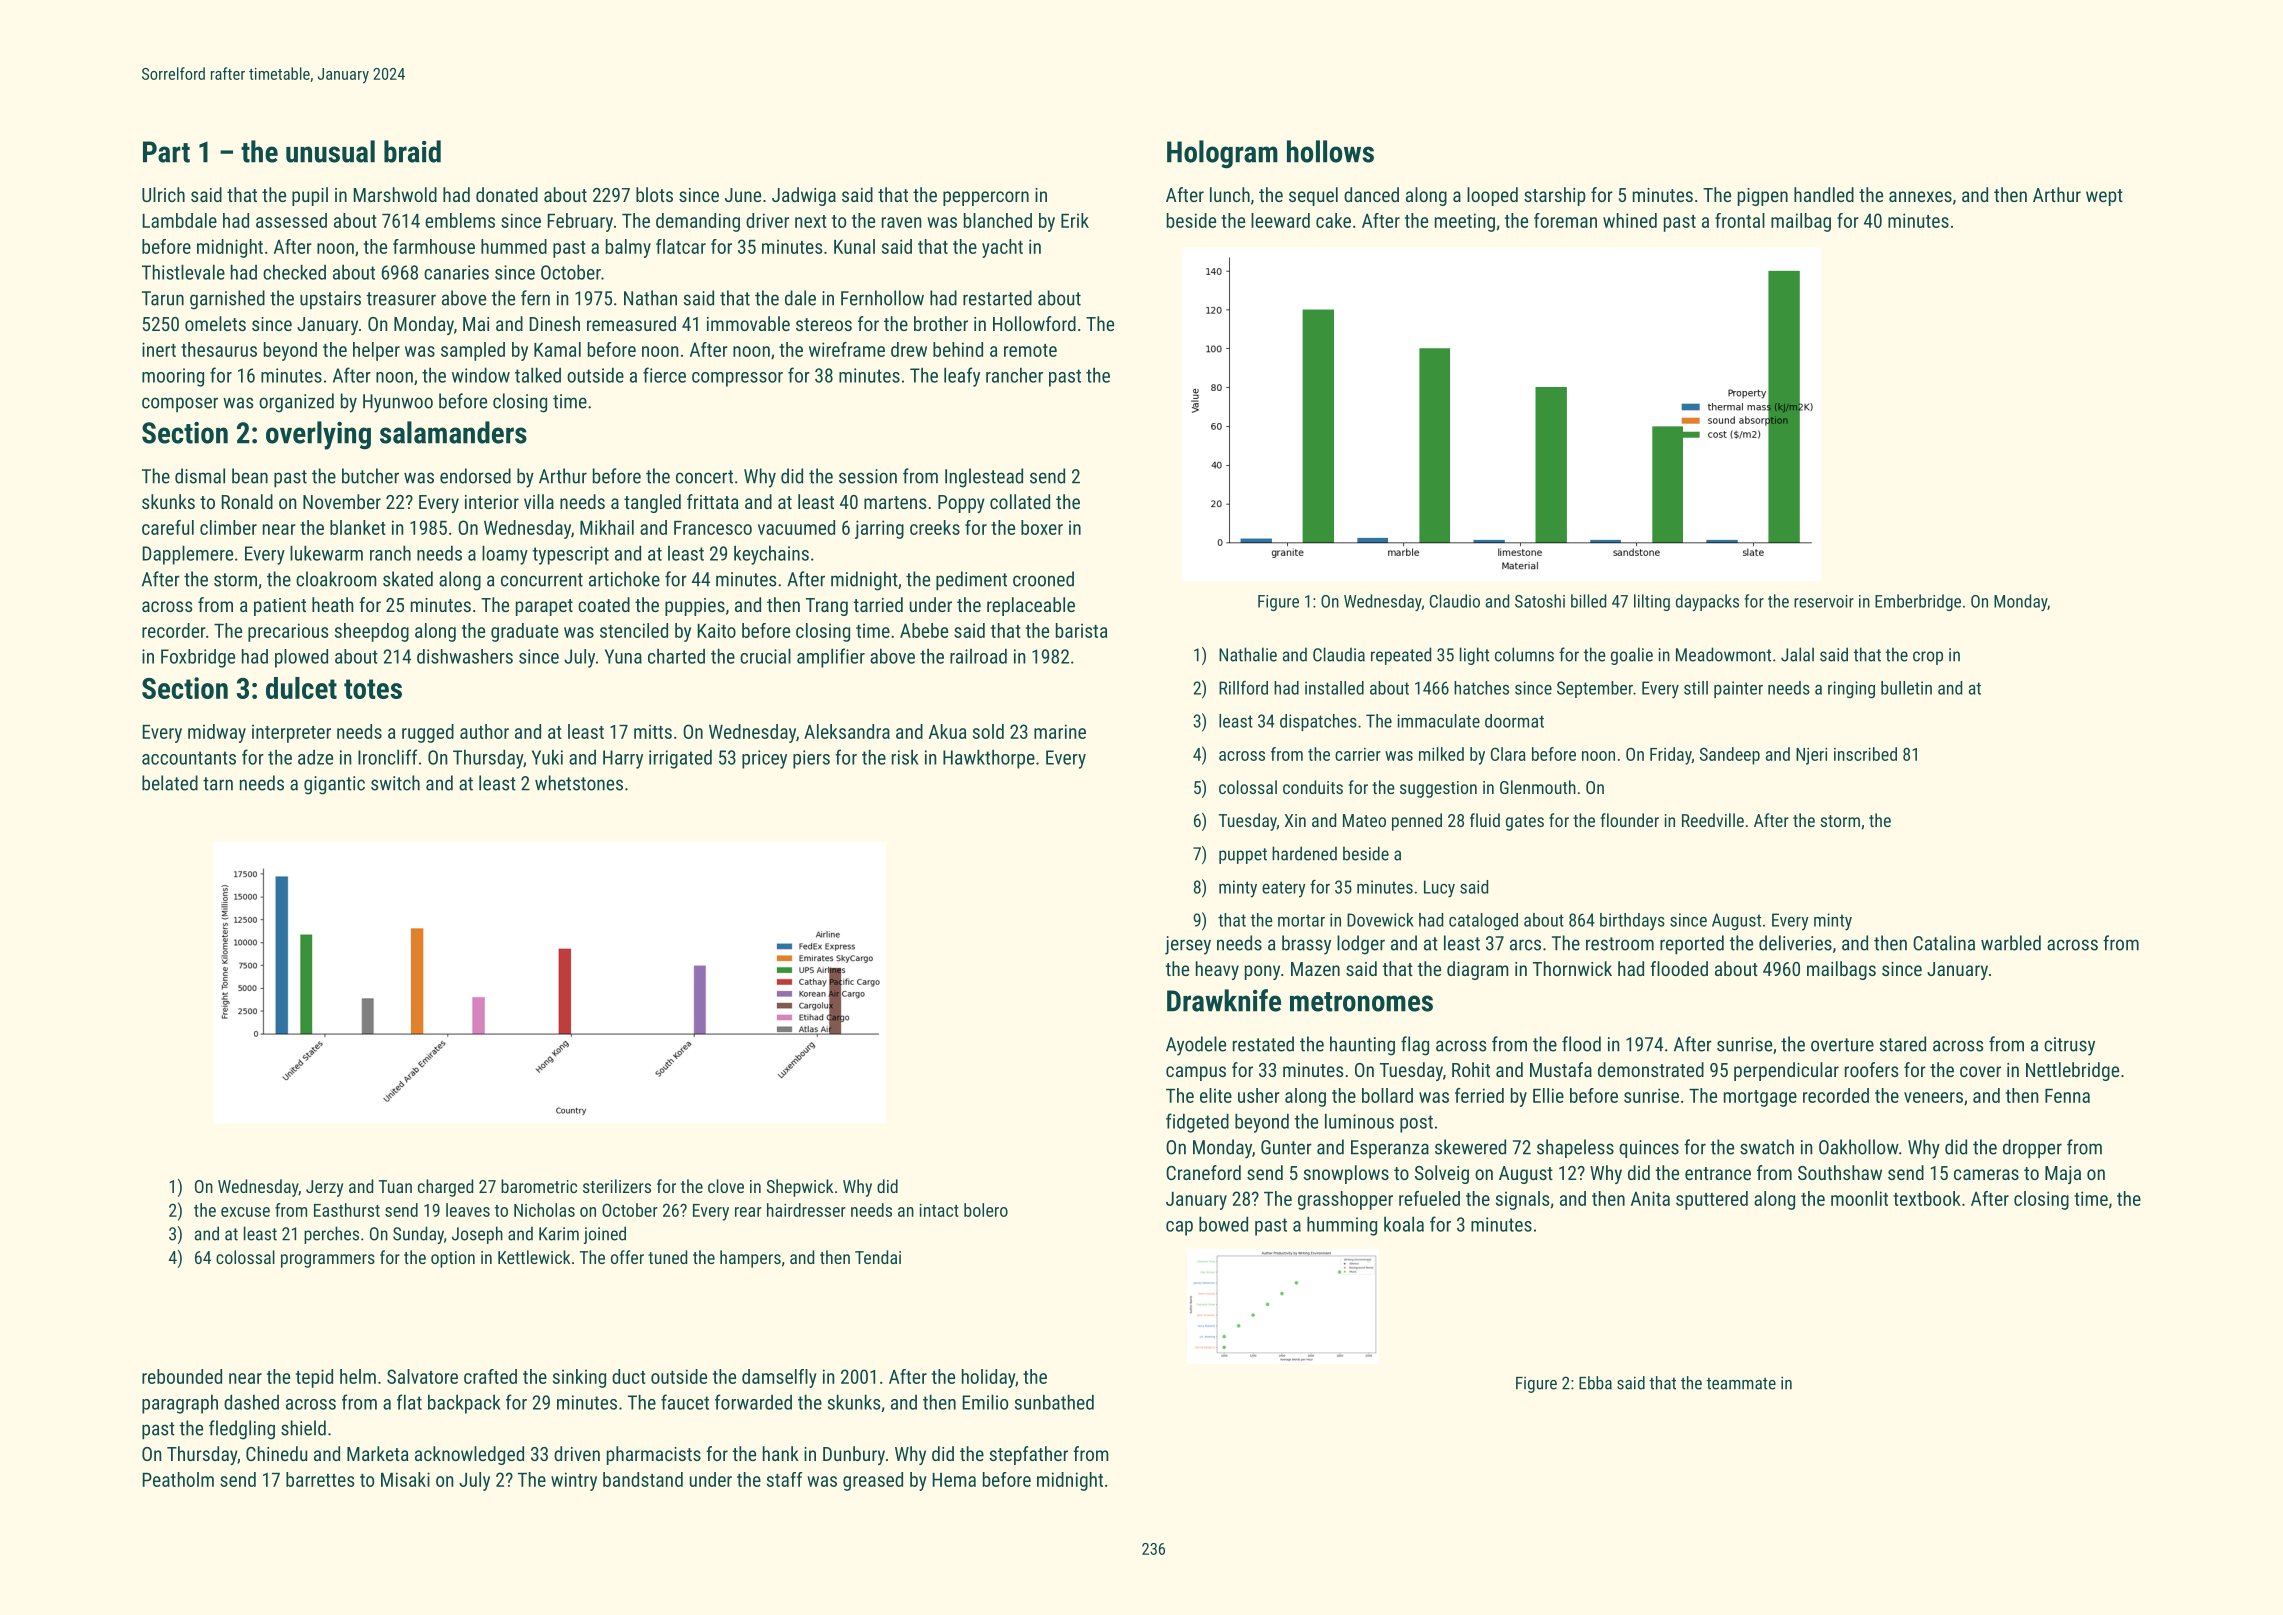 The image size is (2283, 1615). What do you see at coordinates (534, 1257) in the document?
I see `Kettlewick` at bounding box center [534, 1257].
